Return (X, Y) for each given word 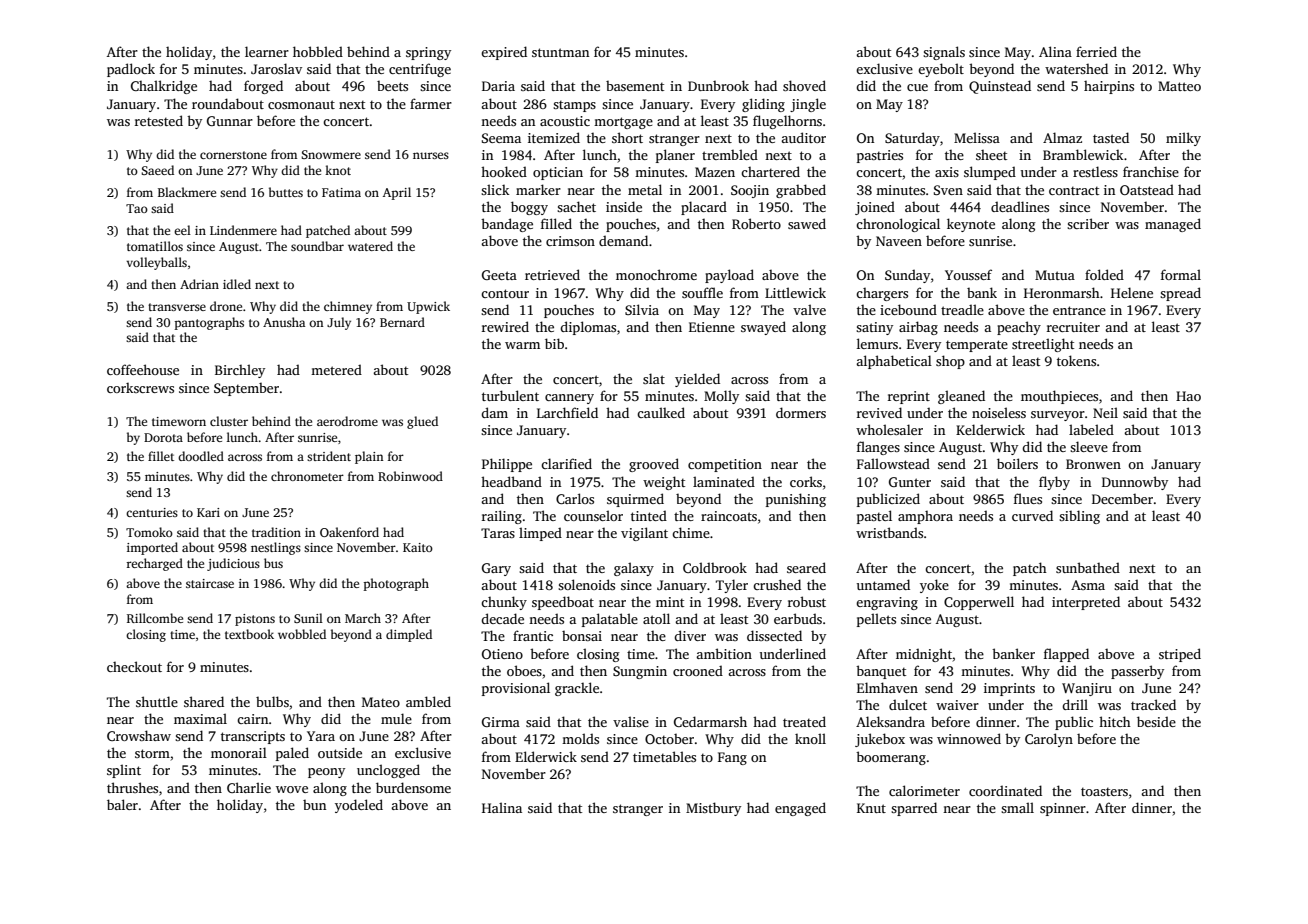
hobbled (318, 51)
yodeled (359, 806)
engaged (800, 809)
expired (504, 53)
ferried (1096, 51)
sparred (914, 809)
